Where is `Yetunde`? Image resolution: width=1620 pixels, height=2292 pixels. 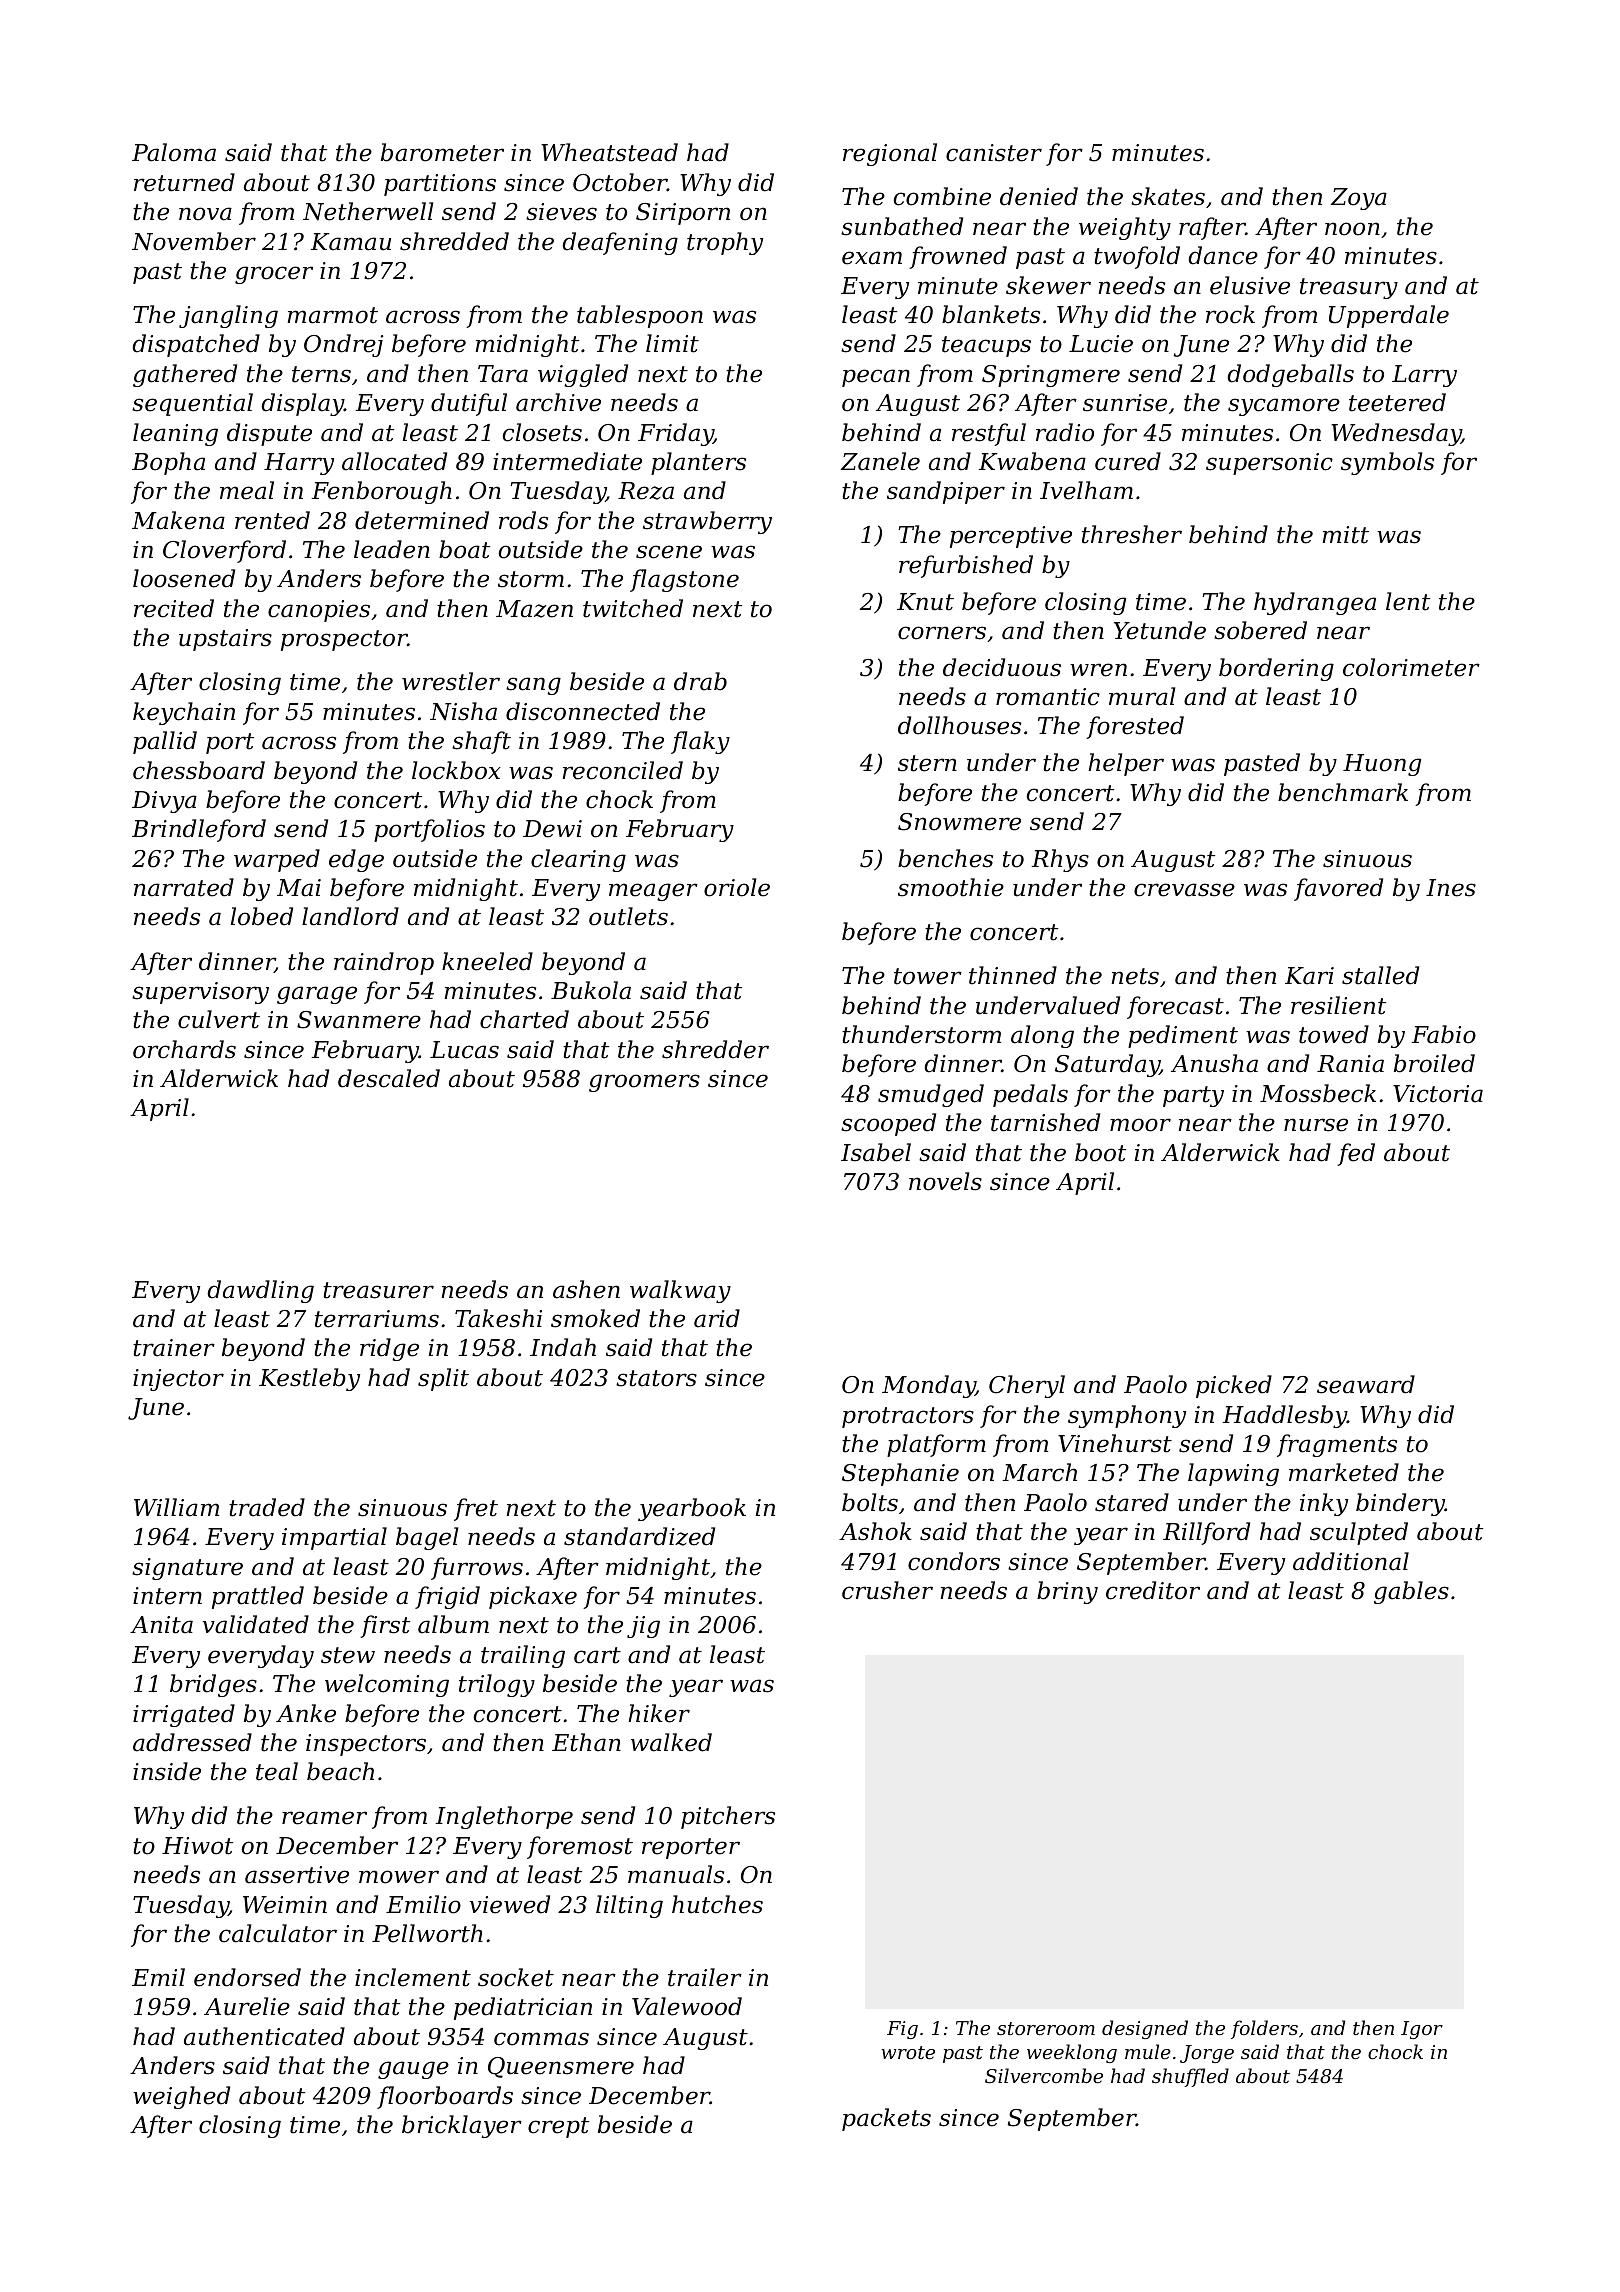
Yetunde is located at coordinates (1160, 630).
